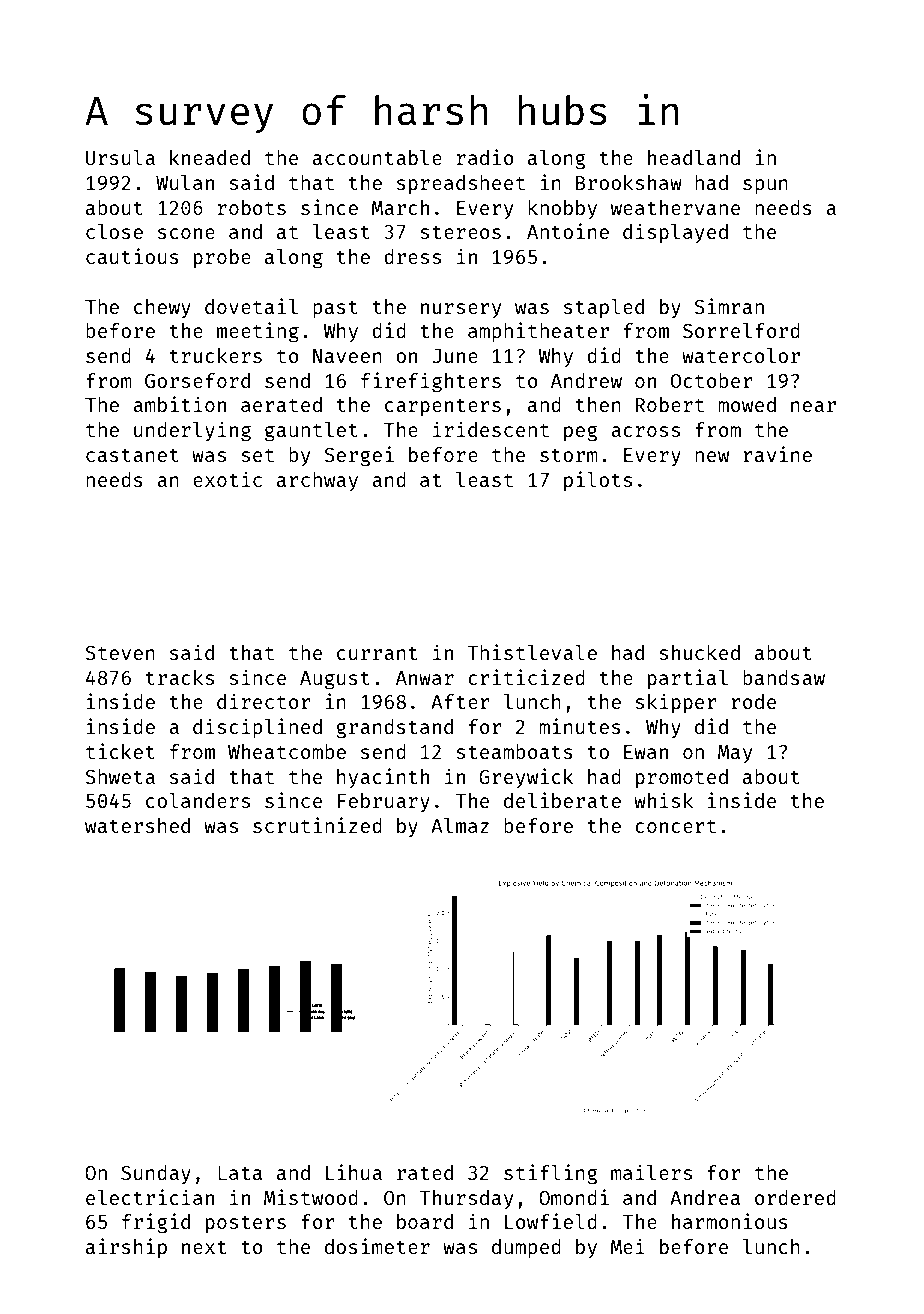 This document has width=924, height=1314. Describe the element at coordinates (491, 429) in the document. I see `iridescent` at that location.
